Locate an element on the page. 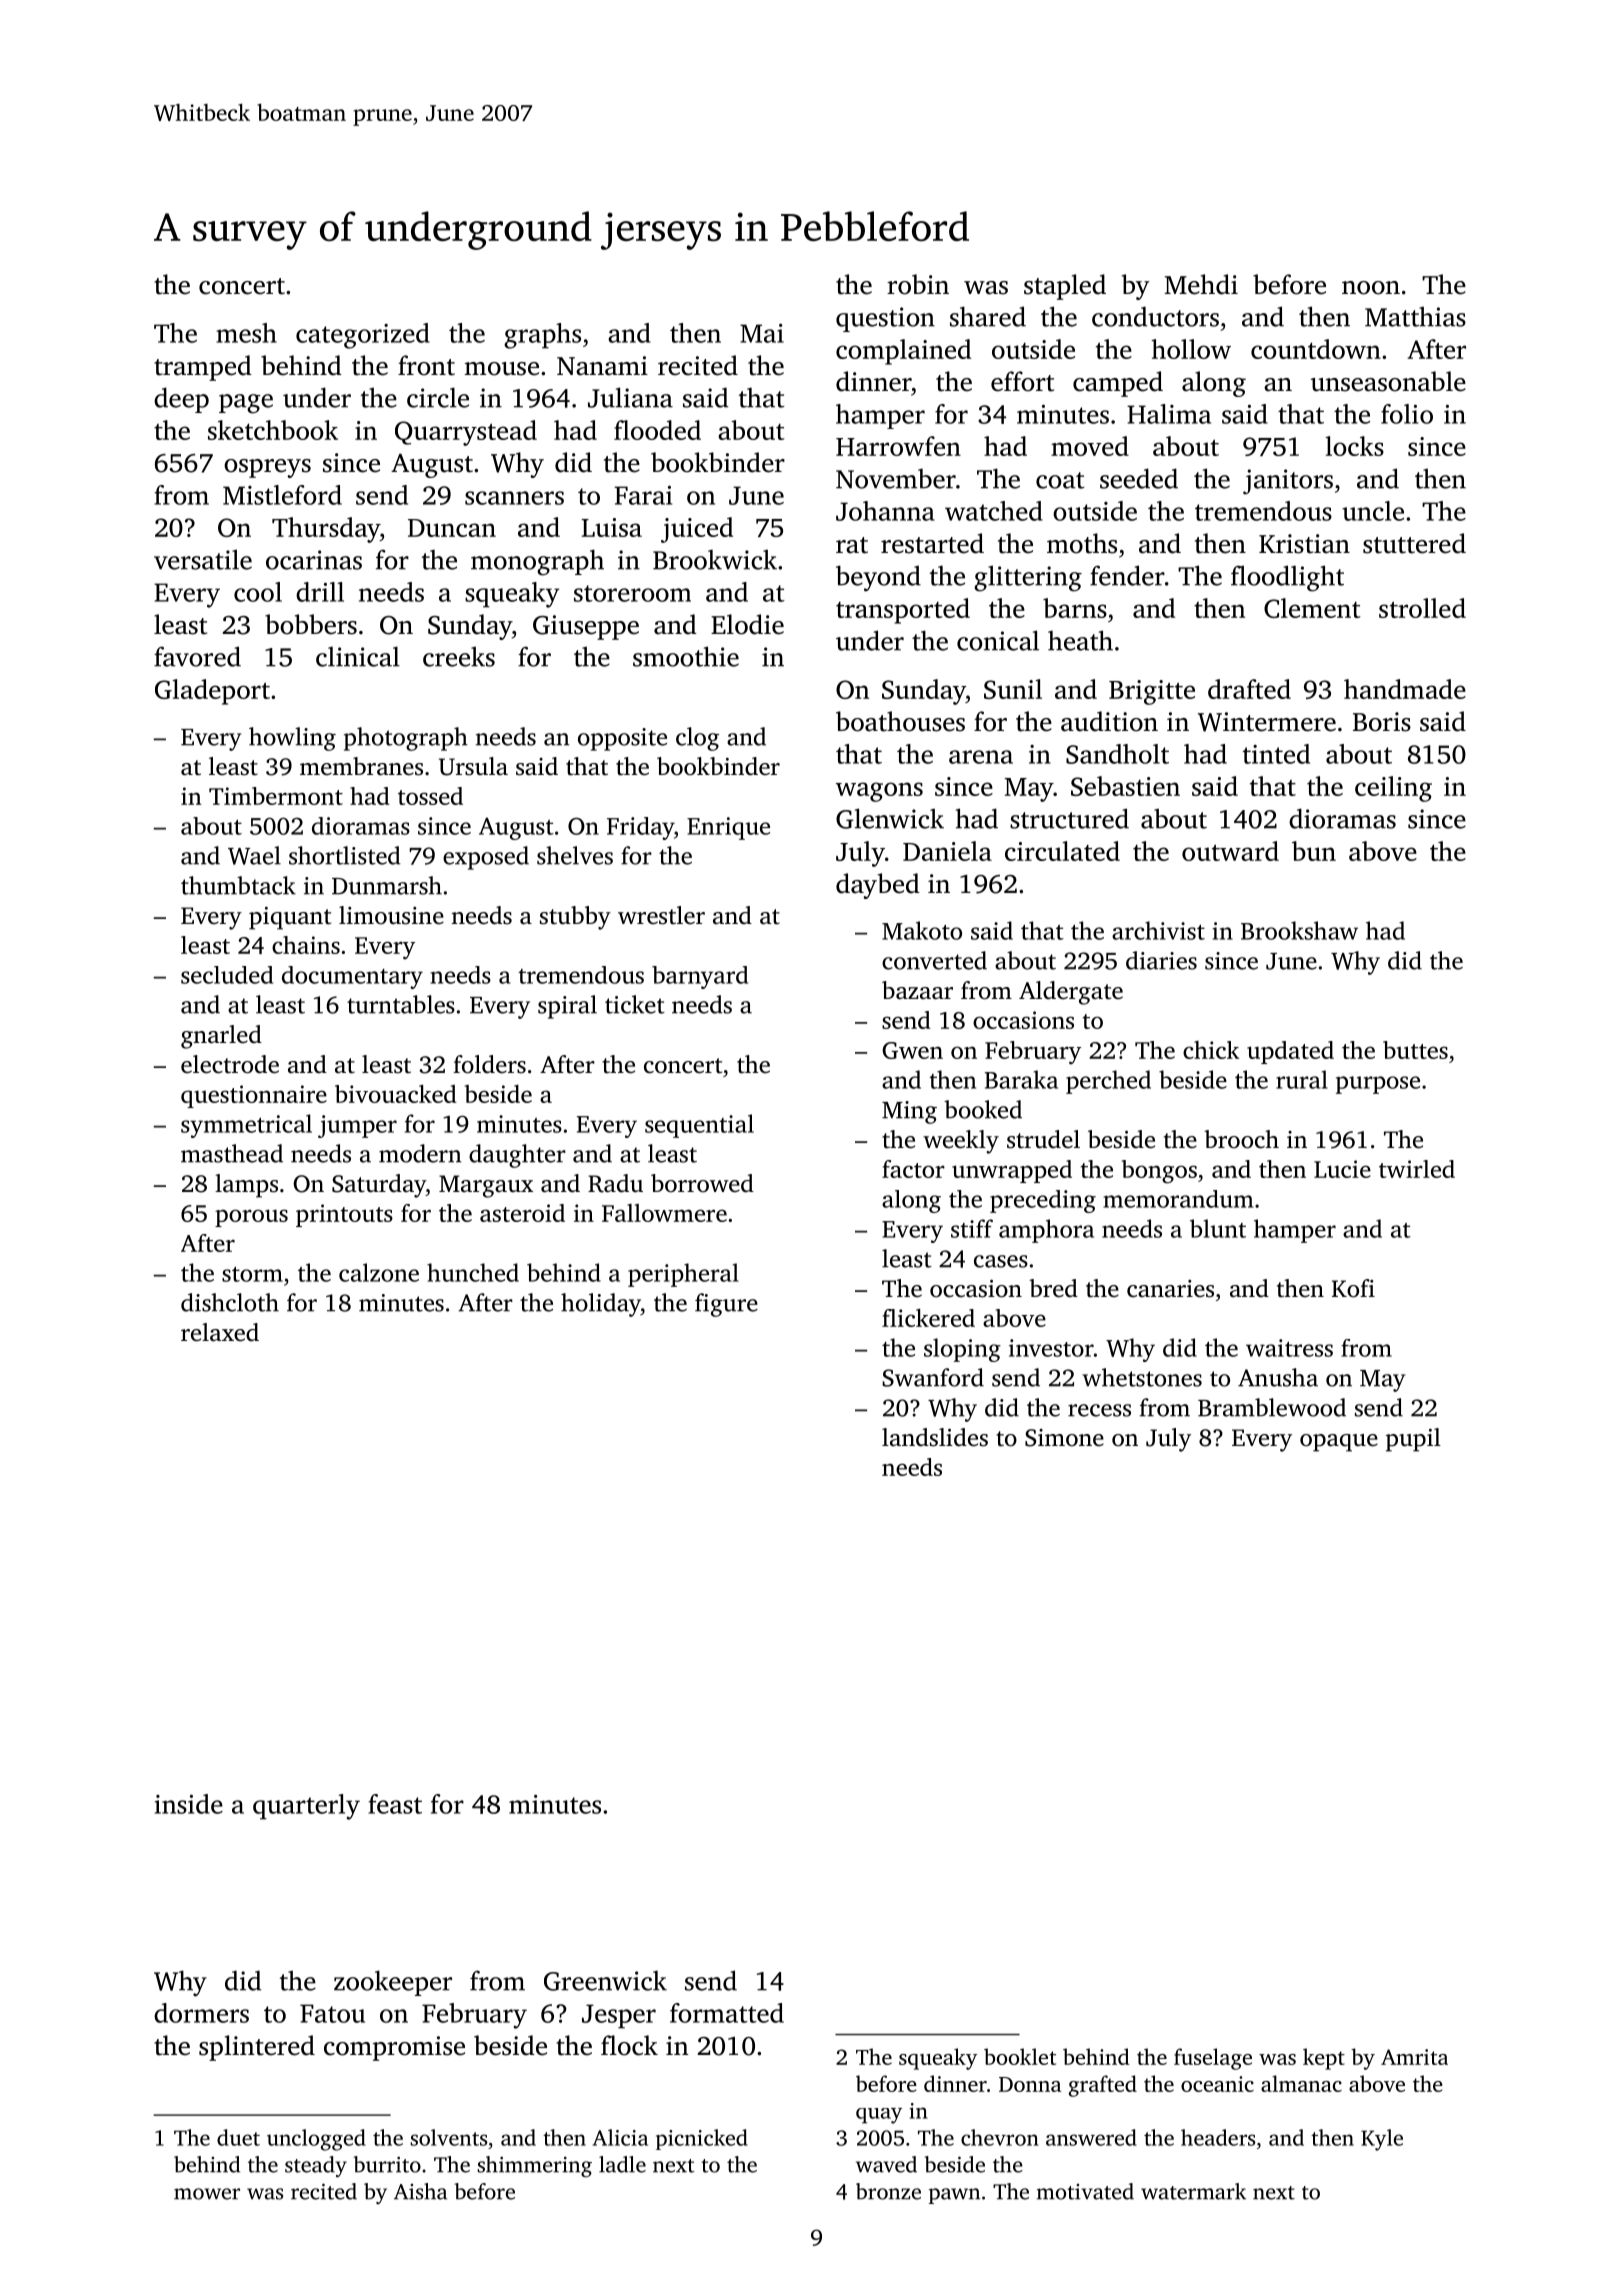 This image has width=1620, height=2292. ceiling is located at coordinates (1393, 789).
